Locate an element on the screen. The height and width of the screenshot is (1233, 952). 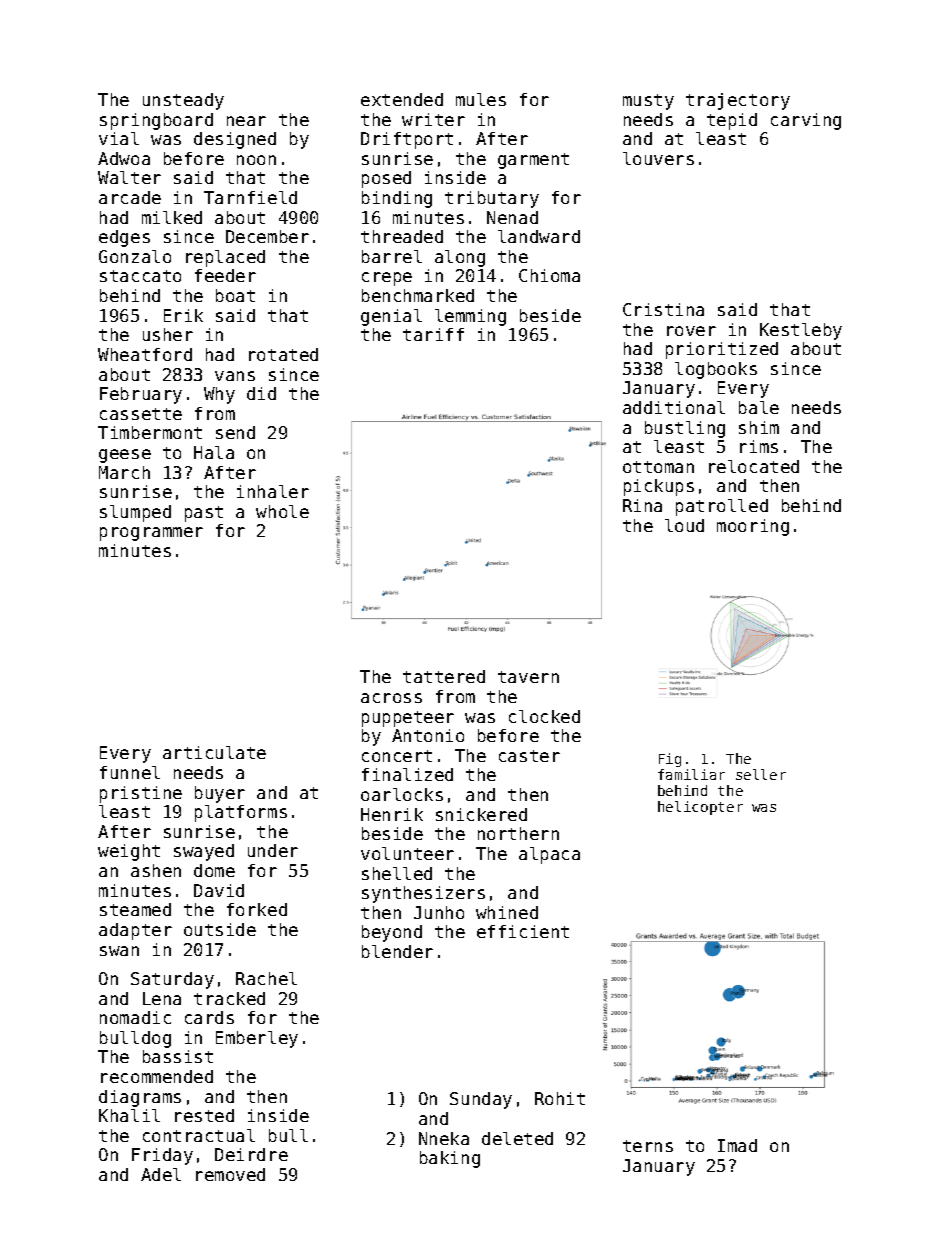
replaced is located at coordinates (225, 258).
